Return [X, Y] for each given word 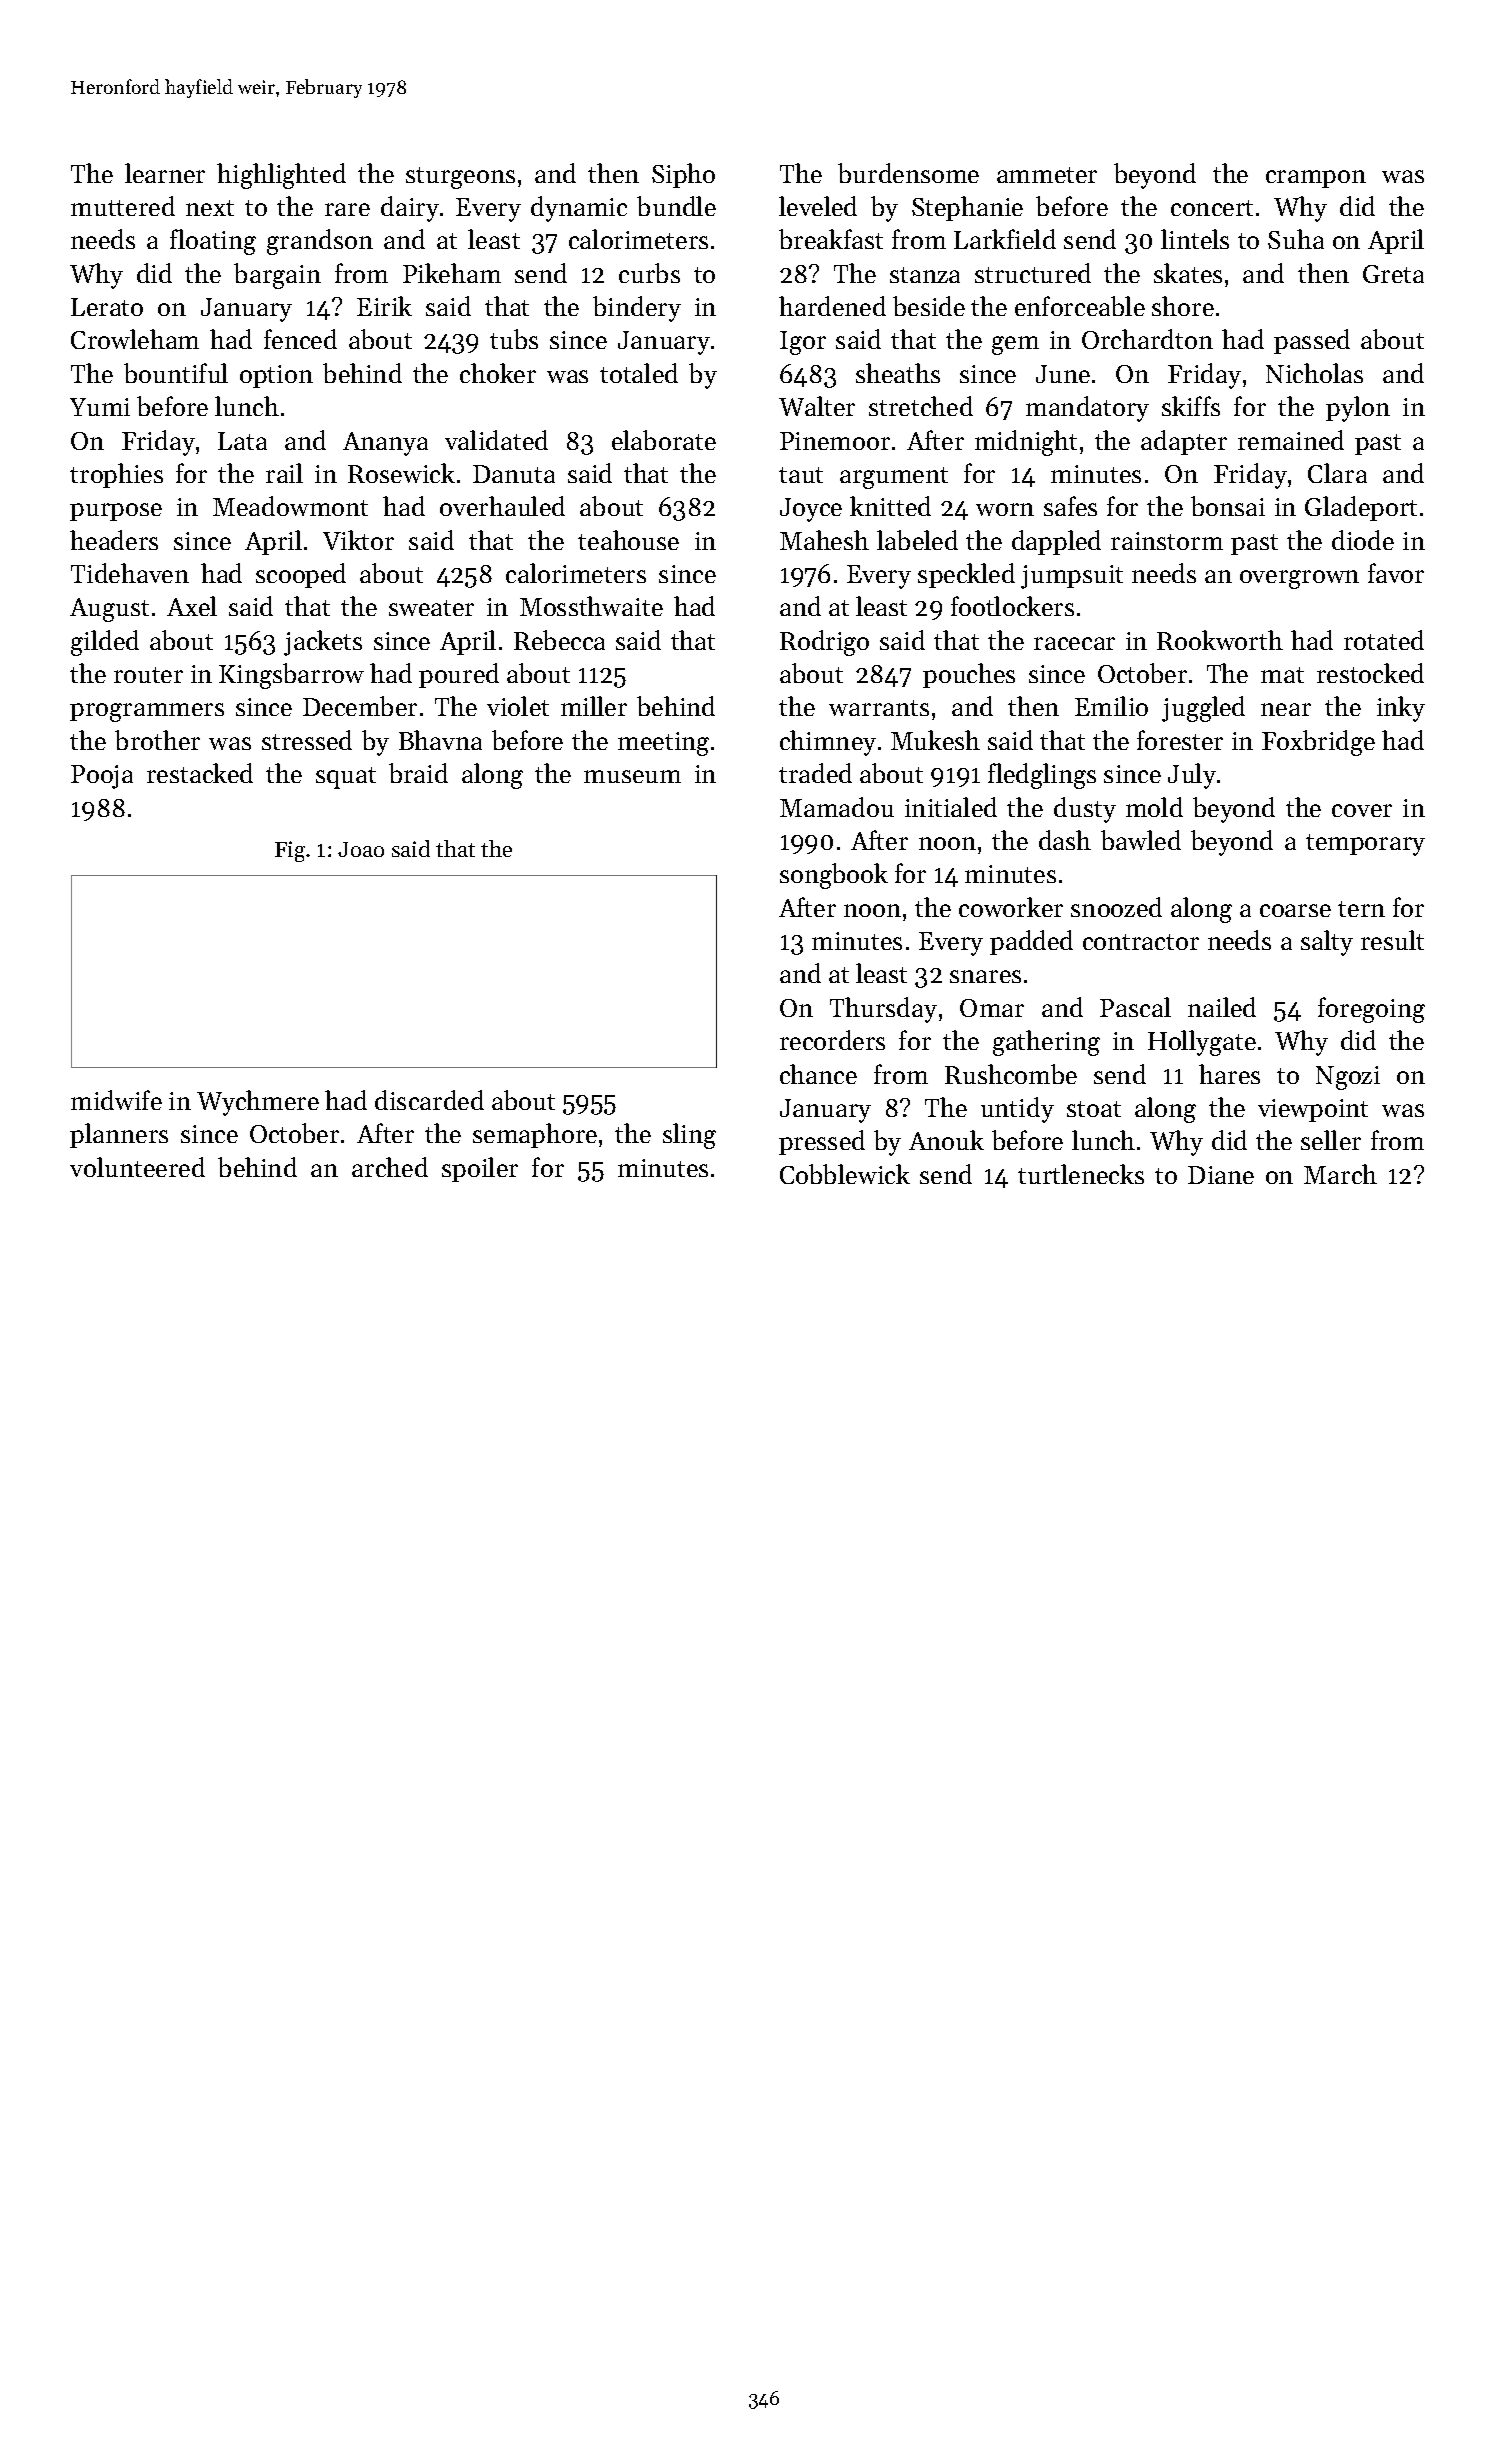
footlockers [1012, 606]
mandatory [1087, 409]
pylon [1358, 409]
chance [818, 1074]
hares [1229, 1074]
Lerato [107, 307]
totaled [639, 373]
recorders [832, 1040]
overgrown [1299, 579]
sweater [431, 608]
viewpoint [1313, 1110]
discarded [429, 1100]
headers [114, 540]
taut [801, 475]
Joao [361, 849]
